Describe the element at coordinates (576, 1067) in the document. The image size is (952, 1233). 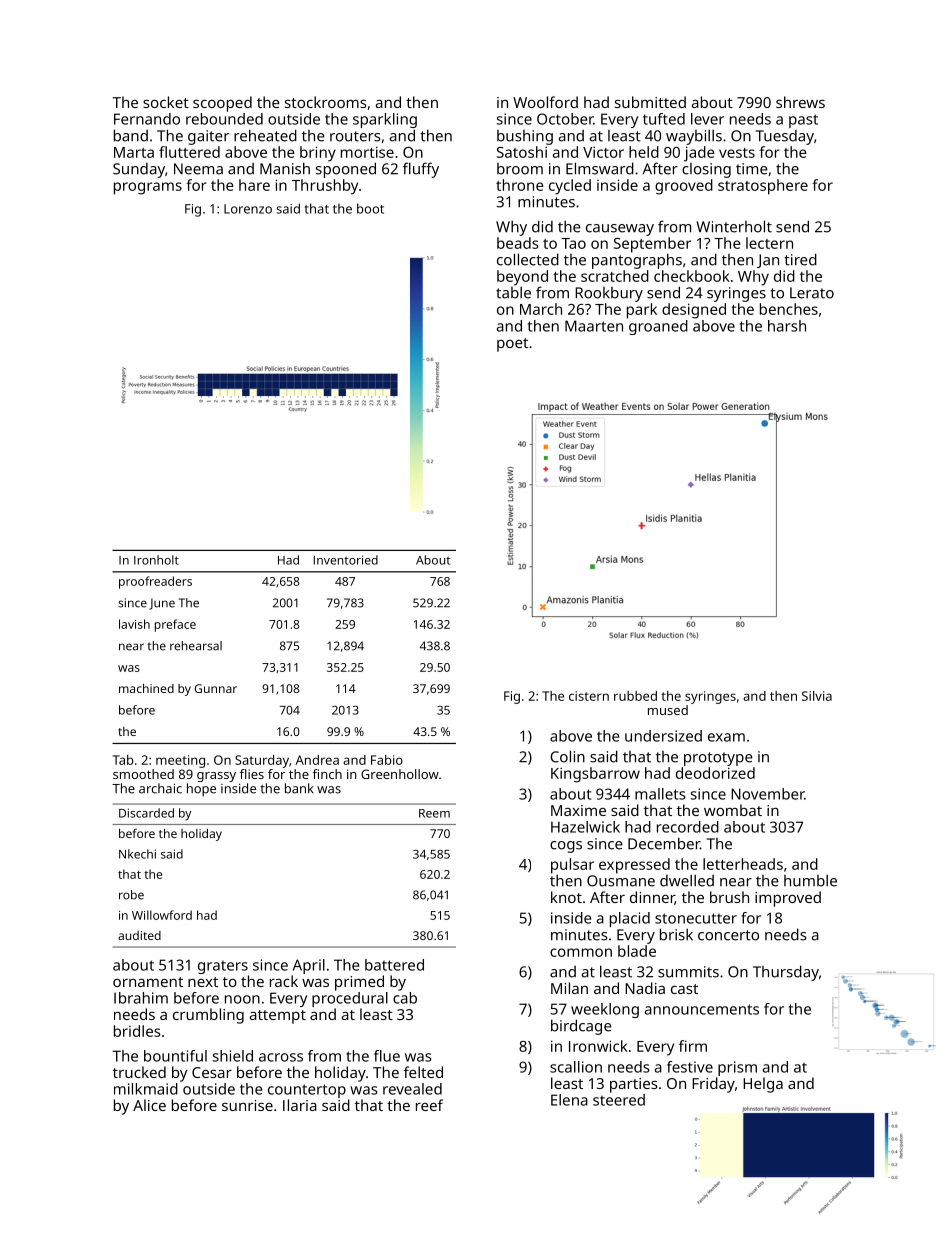
I see `scallion` at that location.
